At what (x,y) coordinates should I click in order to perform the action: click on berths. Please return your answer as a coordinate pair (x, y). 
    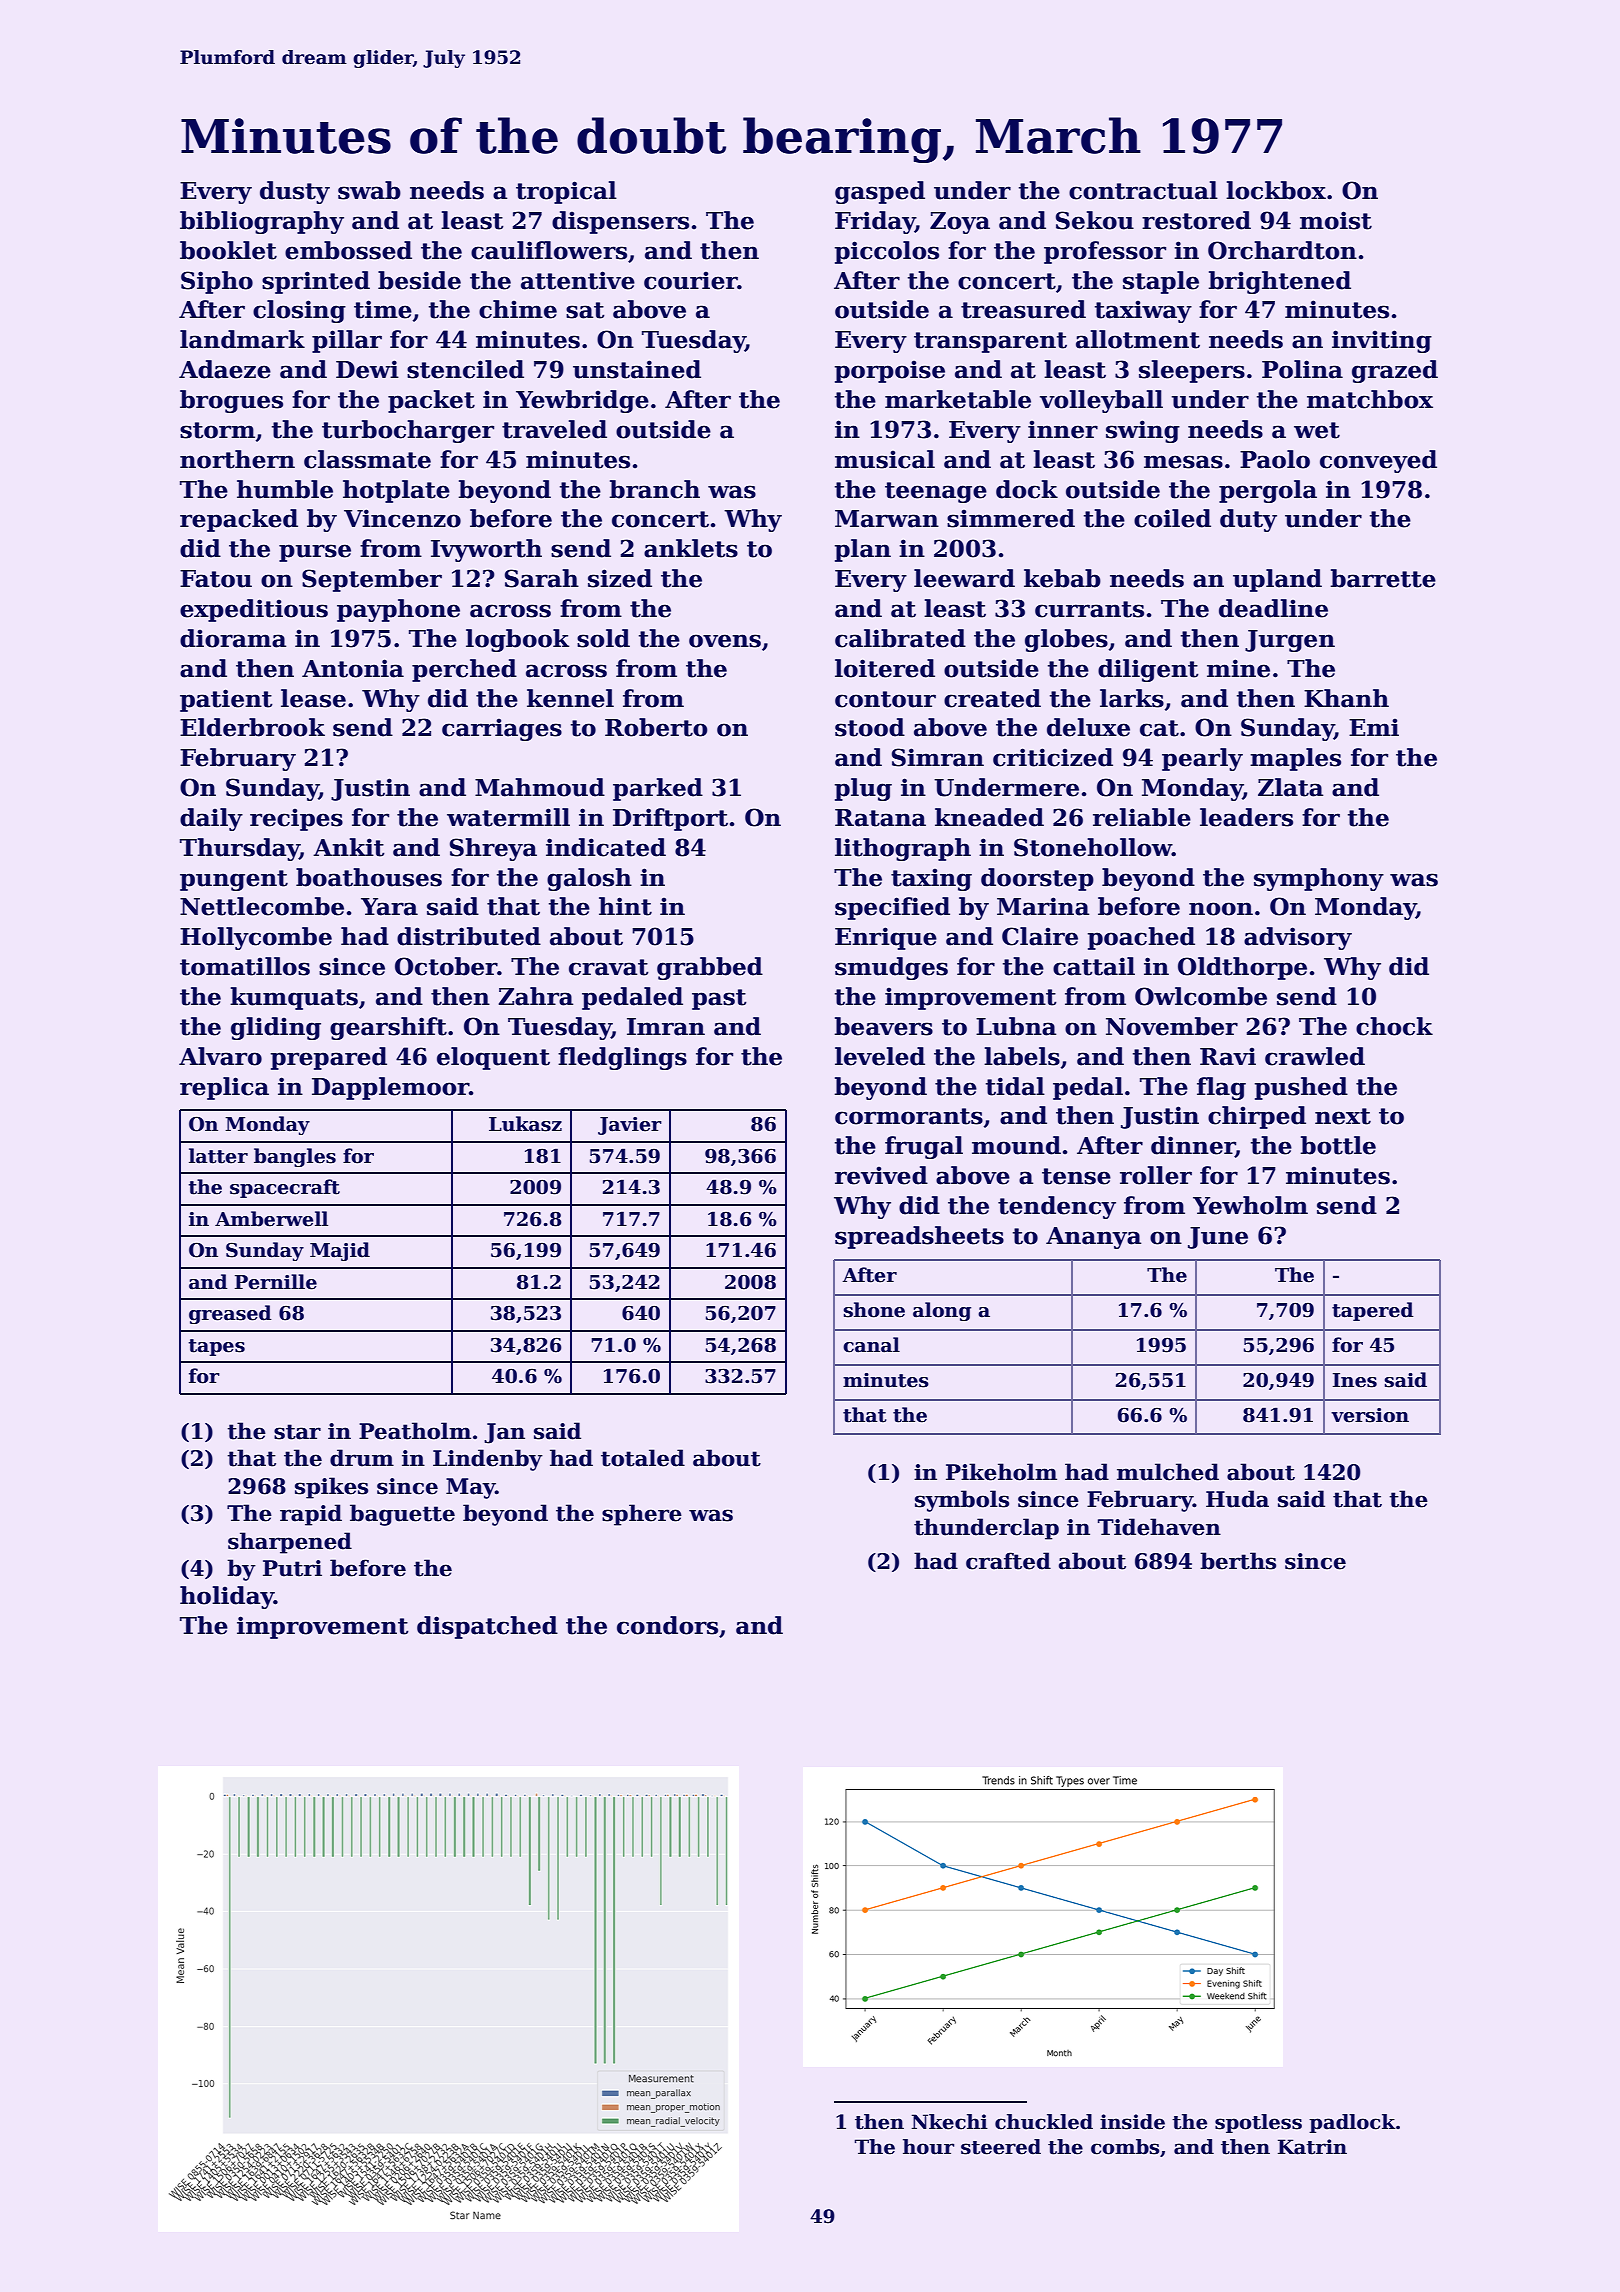
    Looking at the image, I should click on (1238, 1561).
